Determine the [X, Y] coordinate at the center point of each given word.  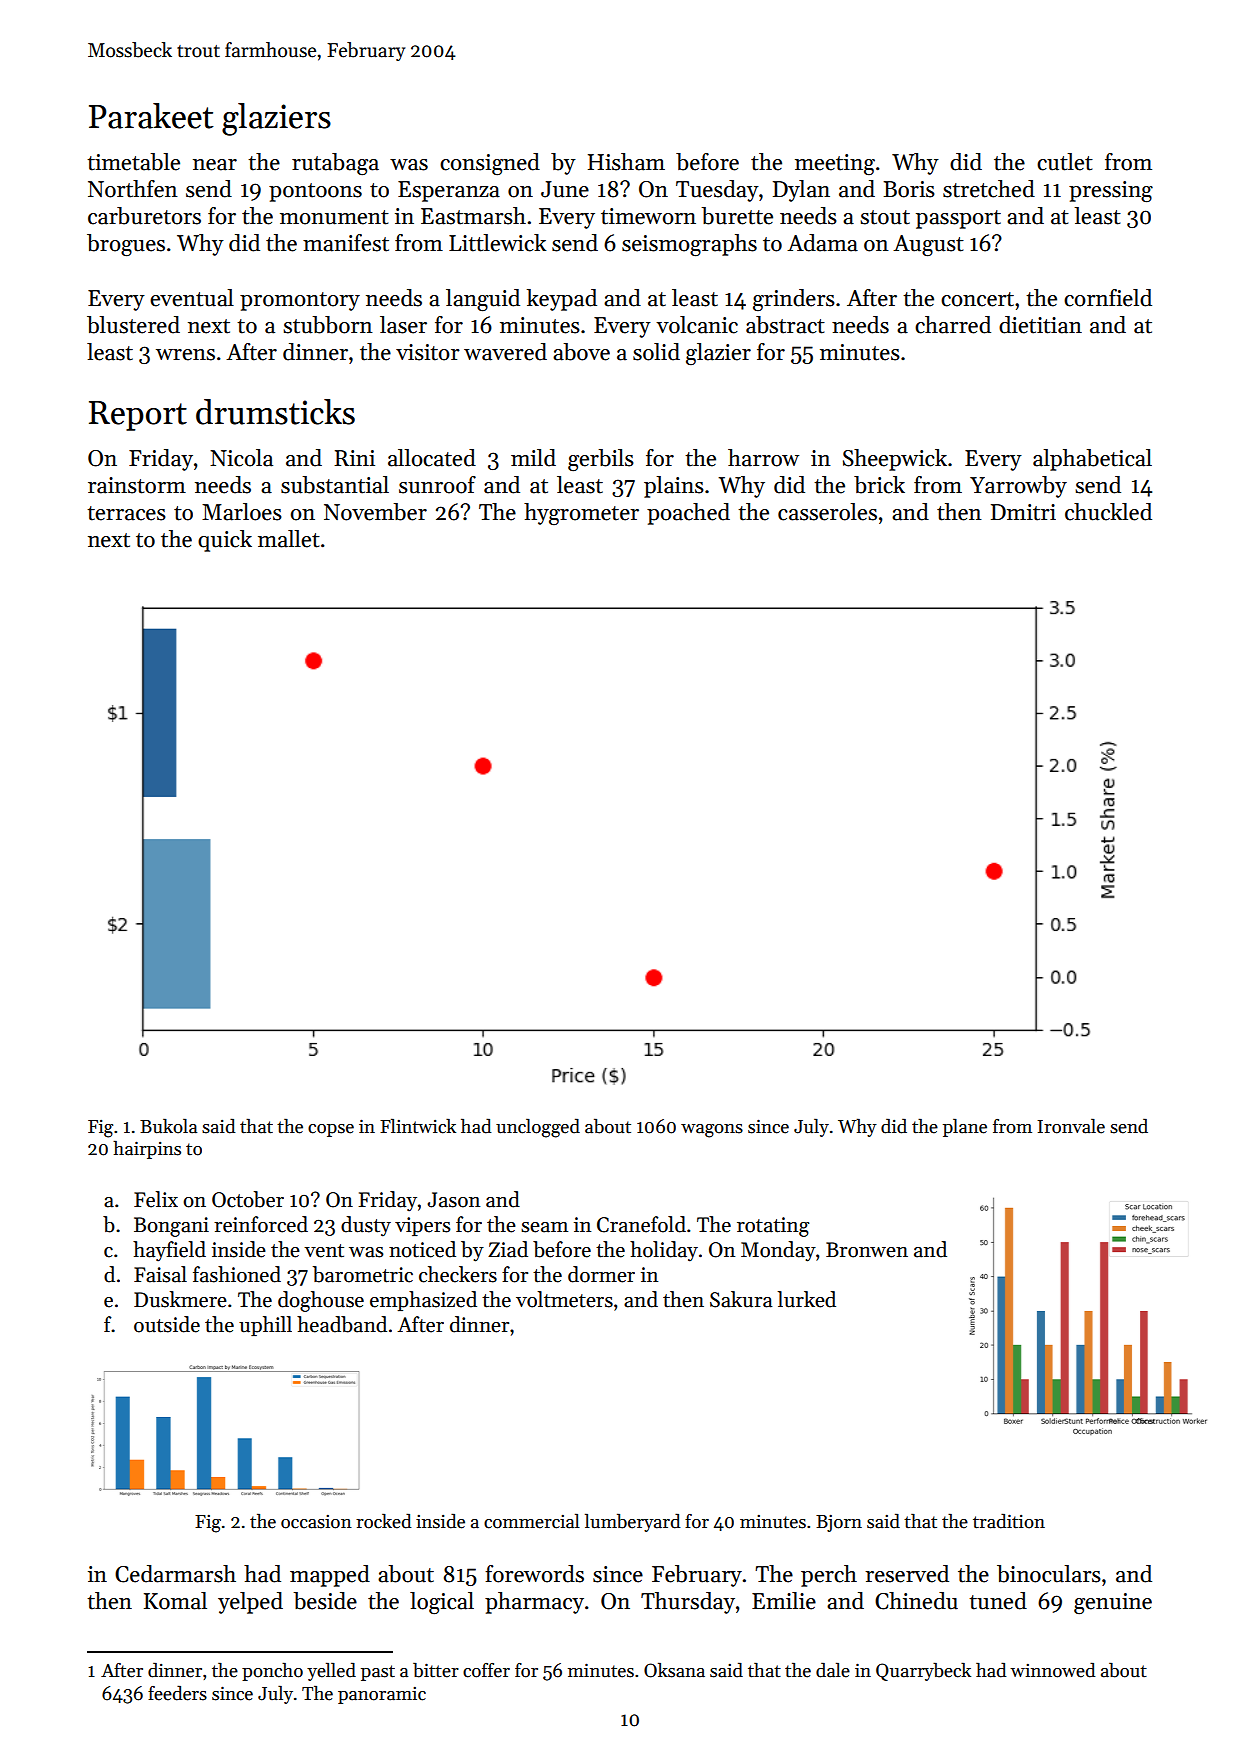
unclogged [538, 1128]
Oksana [674, 1670]
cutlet [1065, 162]
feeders [177, 1693]
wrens [185, 355]
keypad [562, 300]
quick [225, 541]
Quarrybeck [923, 1671]
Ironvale [1071, 1126]
